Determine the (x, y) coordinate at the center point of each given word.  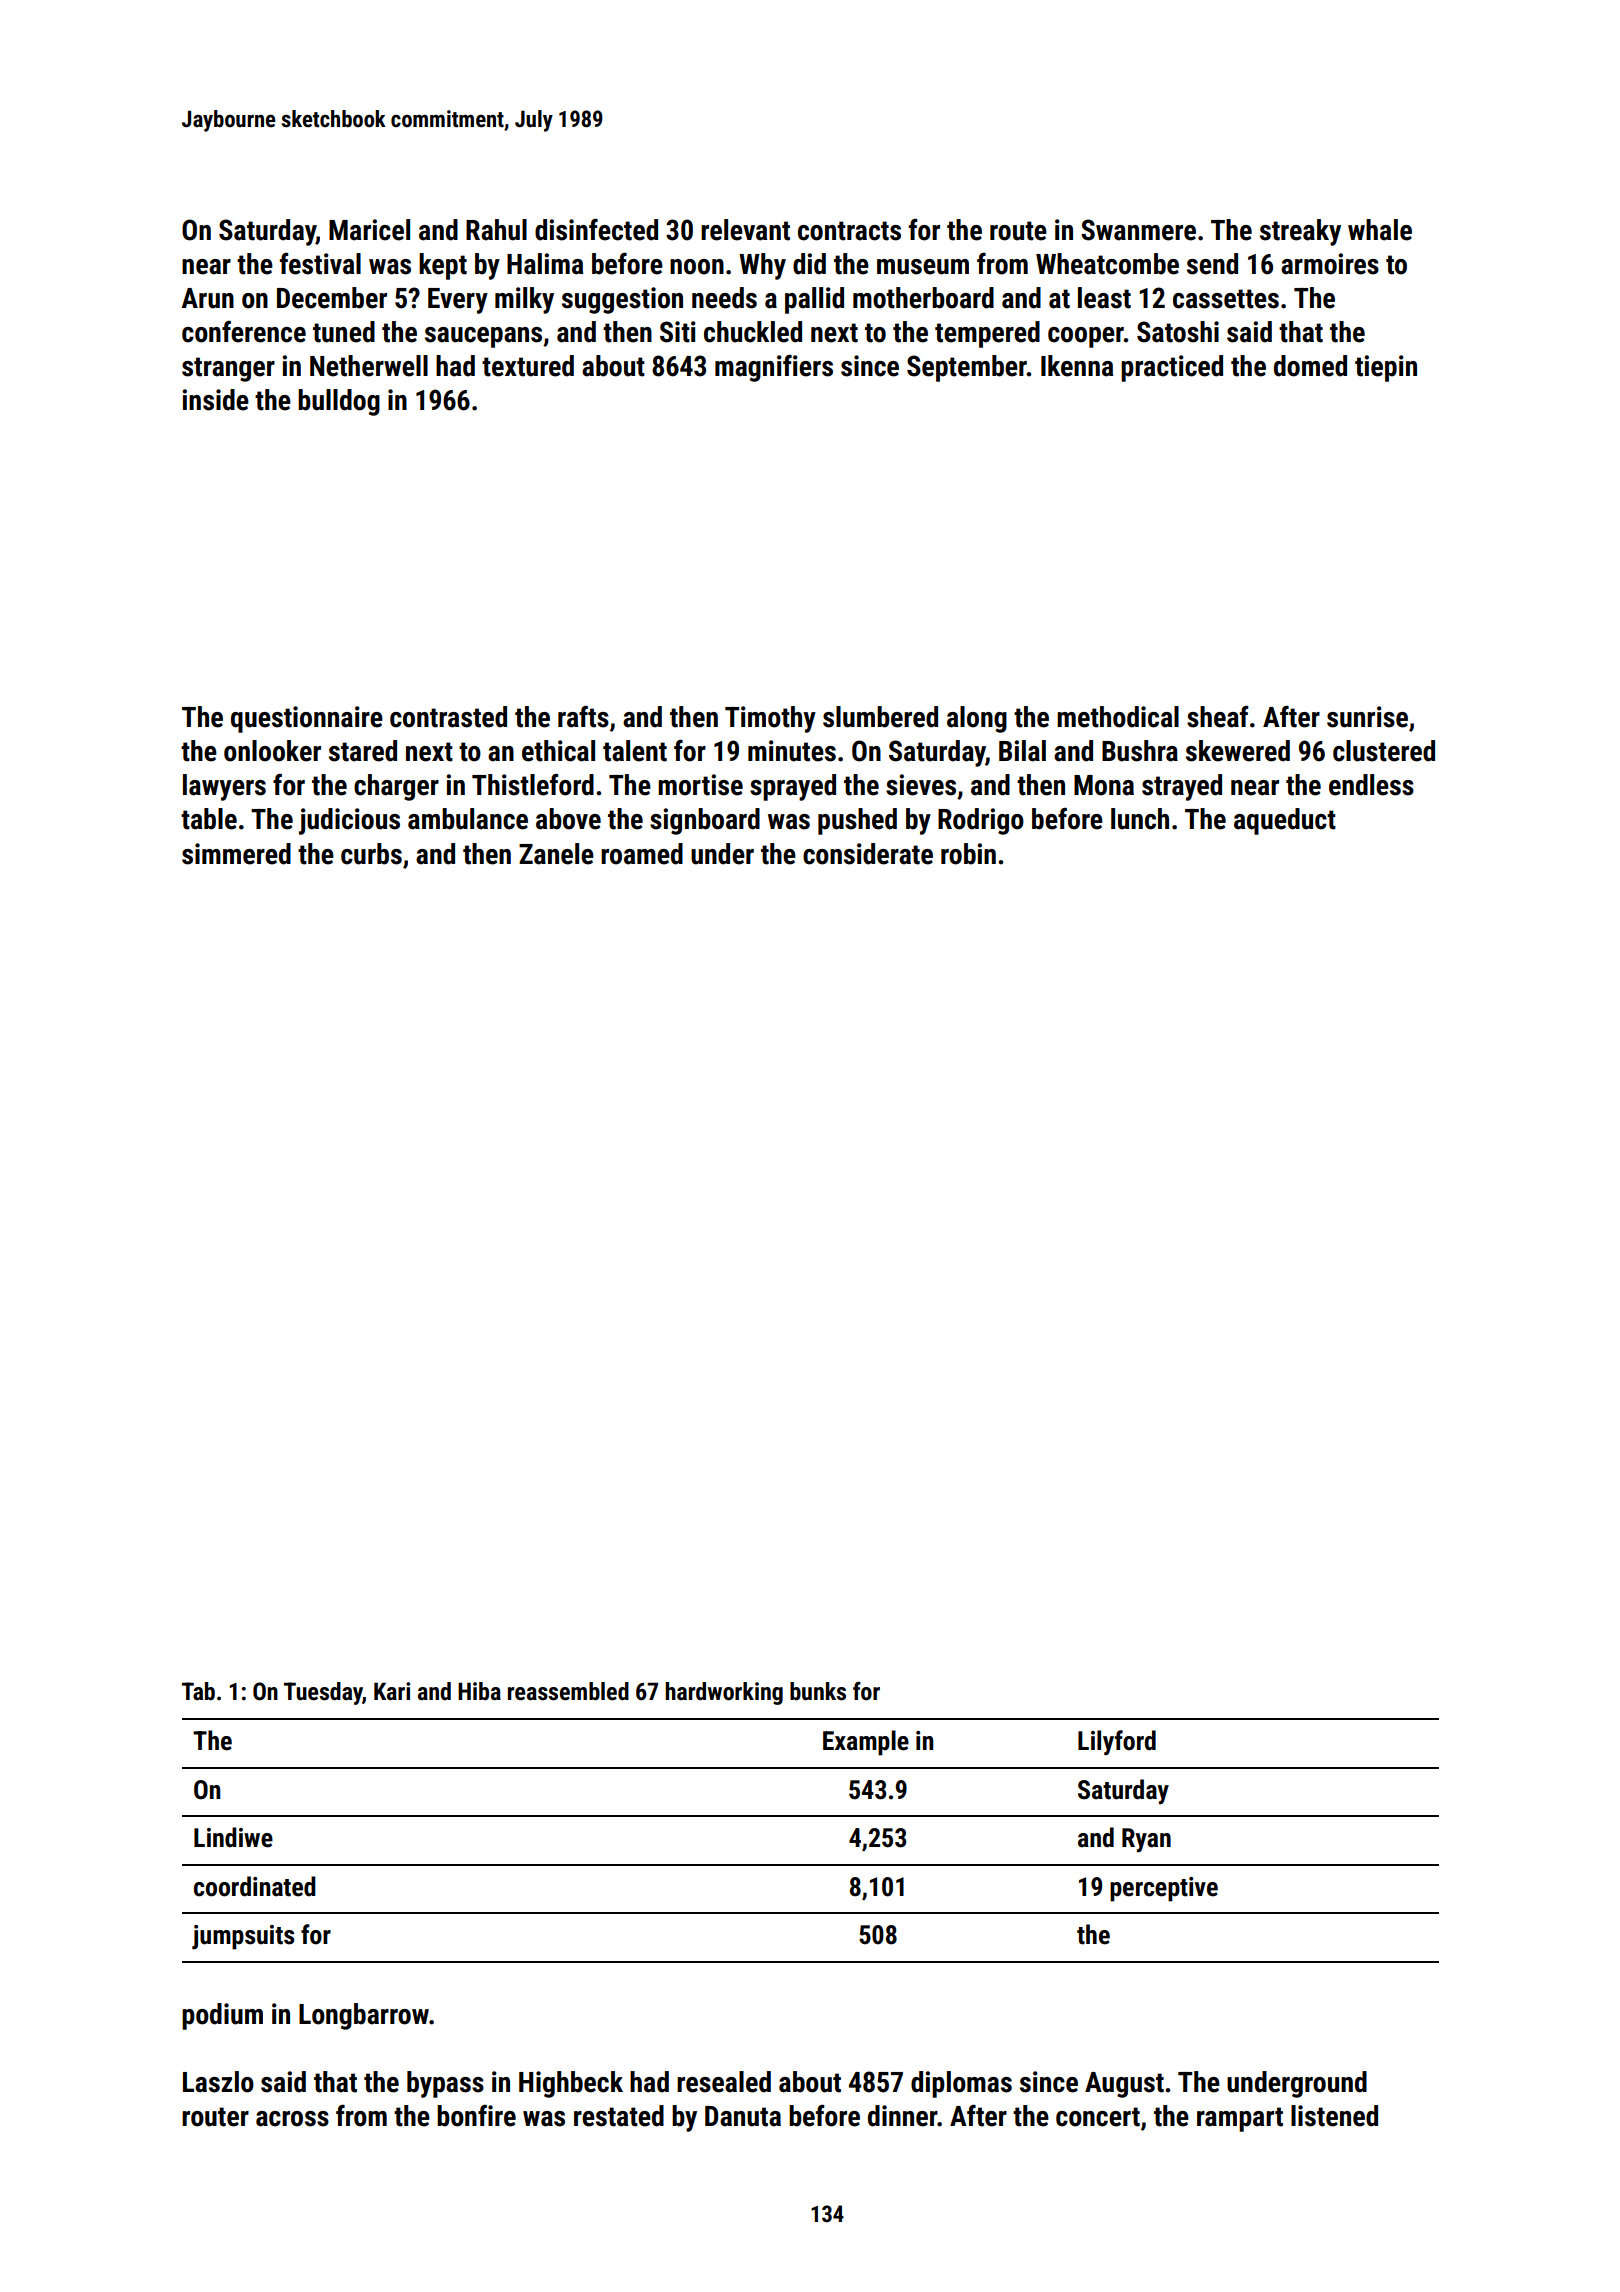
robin (968, 854)
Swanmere (1138, 230)
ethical (558, 751)
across (292, 2119)
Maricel (369, 230)
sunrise (1367, 717)
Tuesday (323, 1693)
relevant (745, 230)
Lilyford (1117, 1743)
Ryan (1146, 1840)
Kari (392, 1691)
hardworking (724, 1693)
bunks (818, 1691)
